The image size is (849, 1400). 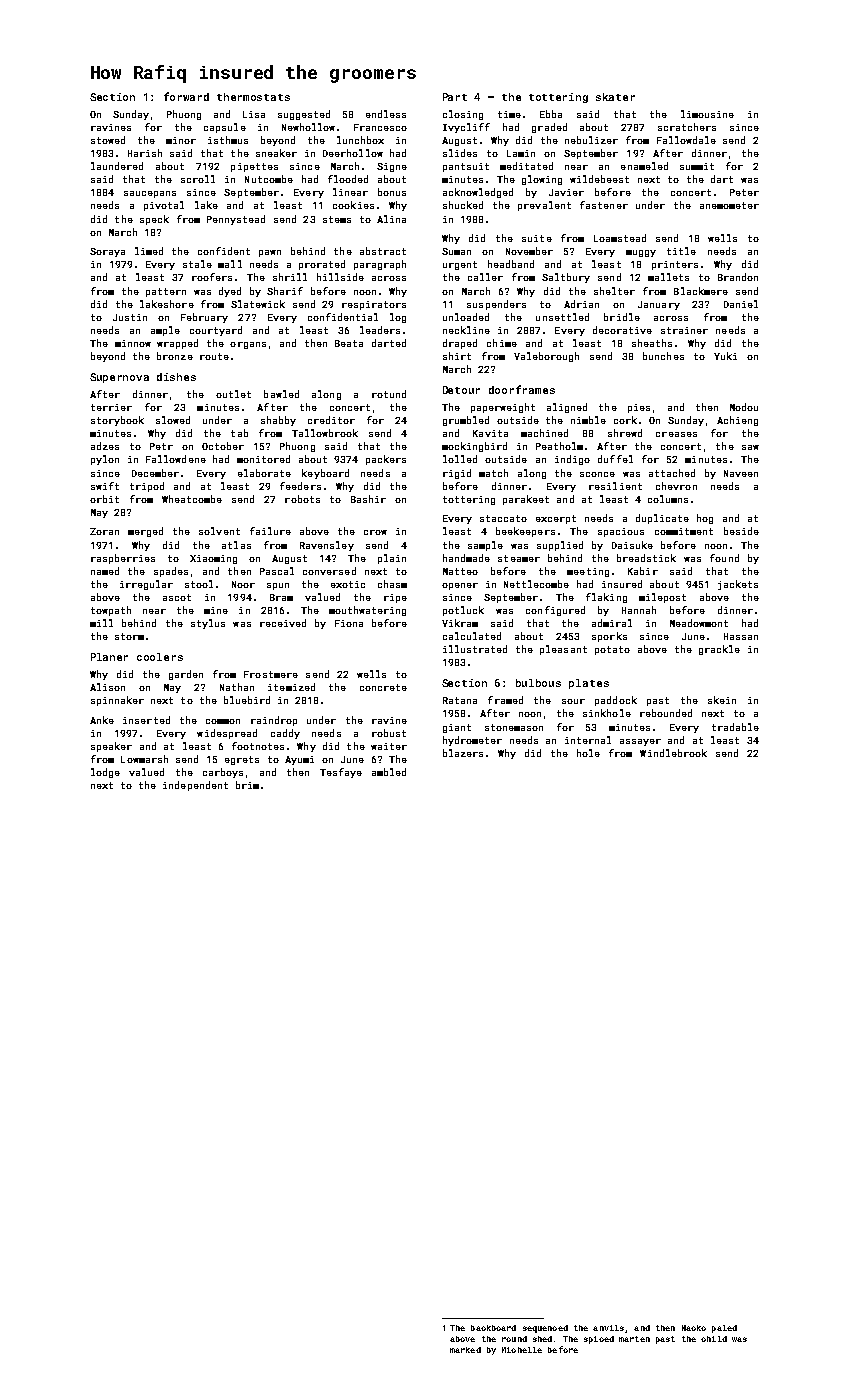 What do you see at coordinates (192, 499) in the screenshot?
I see `Wheatcombe` at bounding box center [192, 499].
